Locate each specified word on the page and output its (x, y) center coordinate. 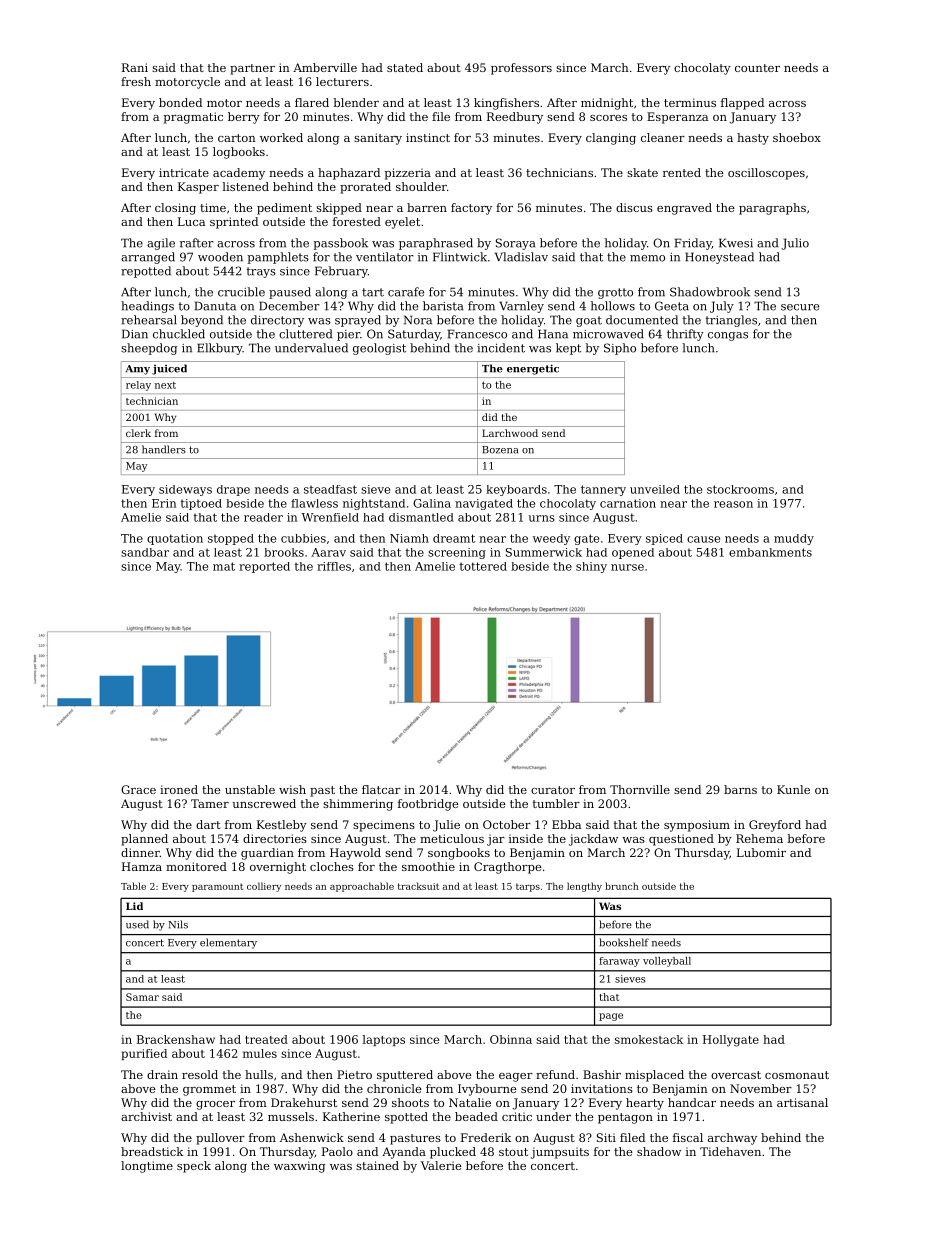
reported (264, 567)
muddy (794, 539)
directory (277, 321)
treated (266, 1039)
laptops (384, 1040)
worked (281, 137)
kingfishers (506, 104)
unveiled (655, 489)
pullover (220, 1139)
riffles (334, 566)
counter (757, 68)
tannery (603, 490)
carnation (628, 503)
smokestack (649, 1039)
